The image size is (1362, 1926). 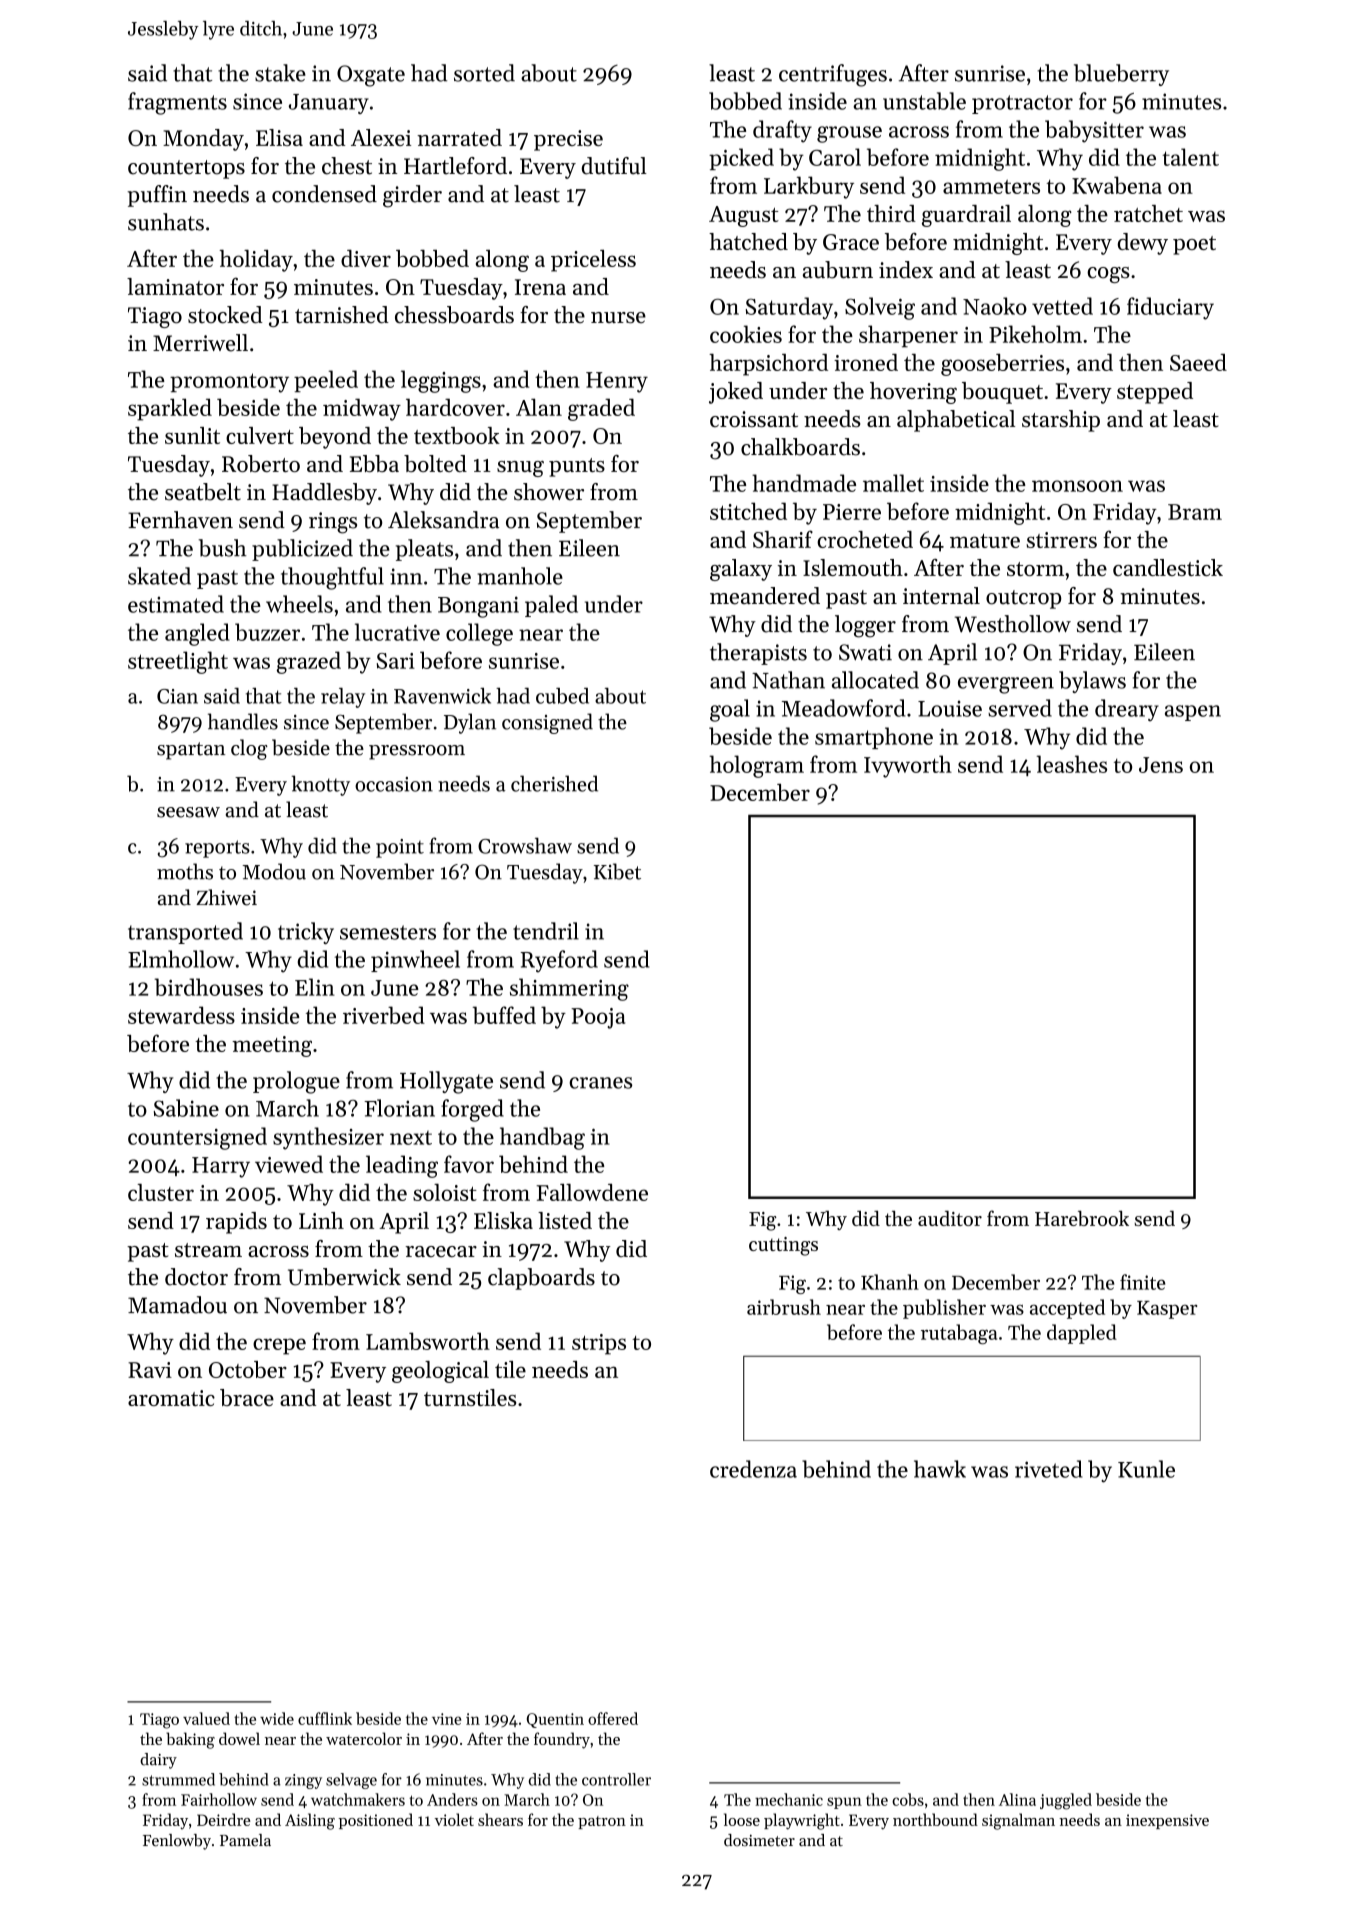 I want to click on Jens, so click(x=1161, y=765).
